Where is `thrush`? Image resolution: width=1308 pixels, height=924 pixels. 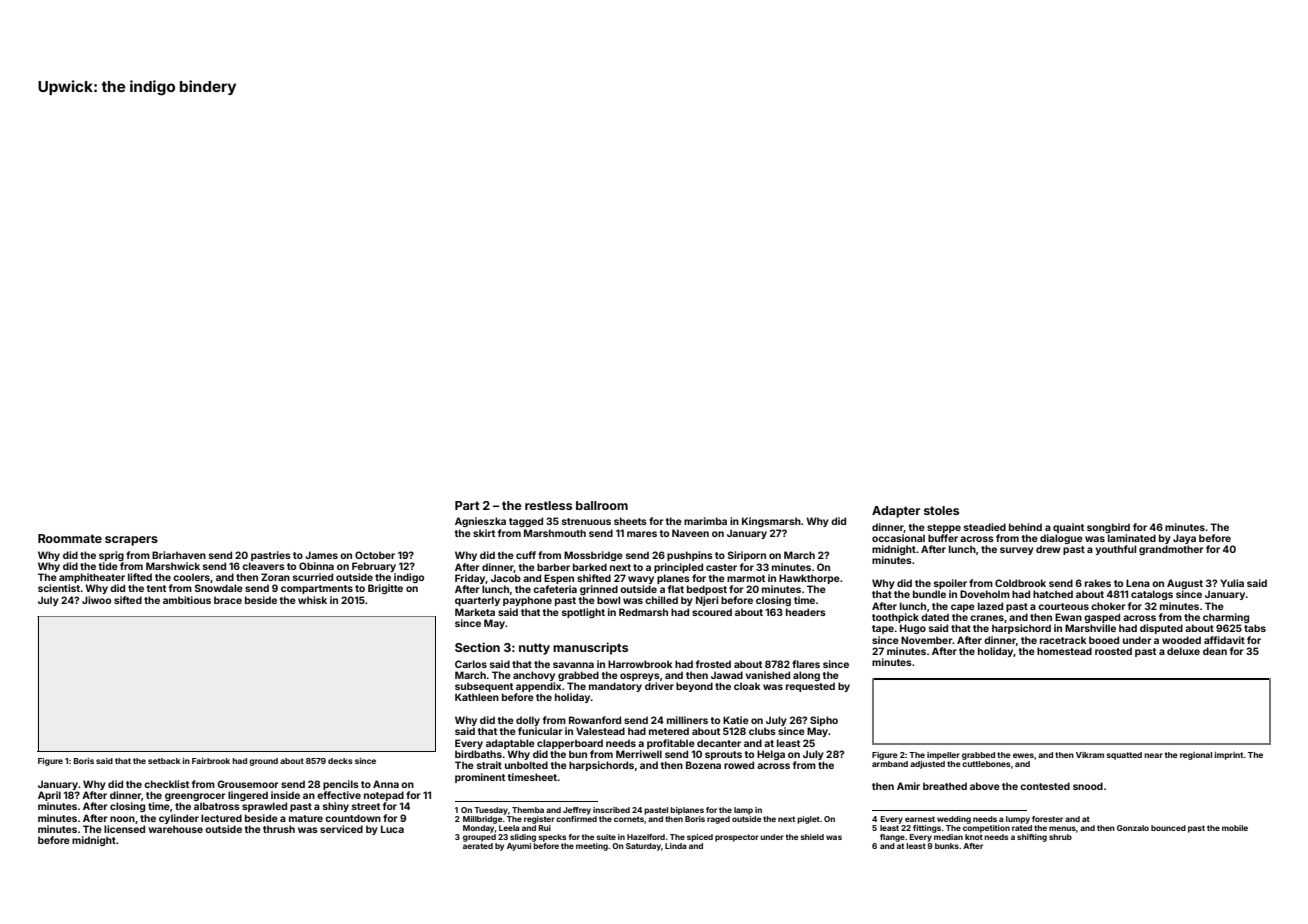 thrush is located at coordinates (279, 829).
